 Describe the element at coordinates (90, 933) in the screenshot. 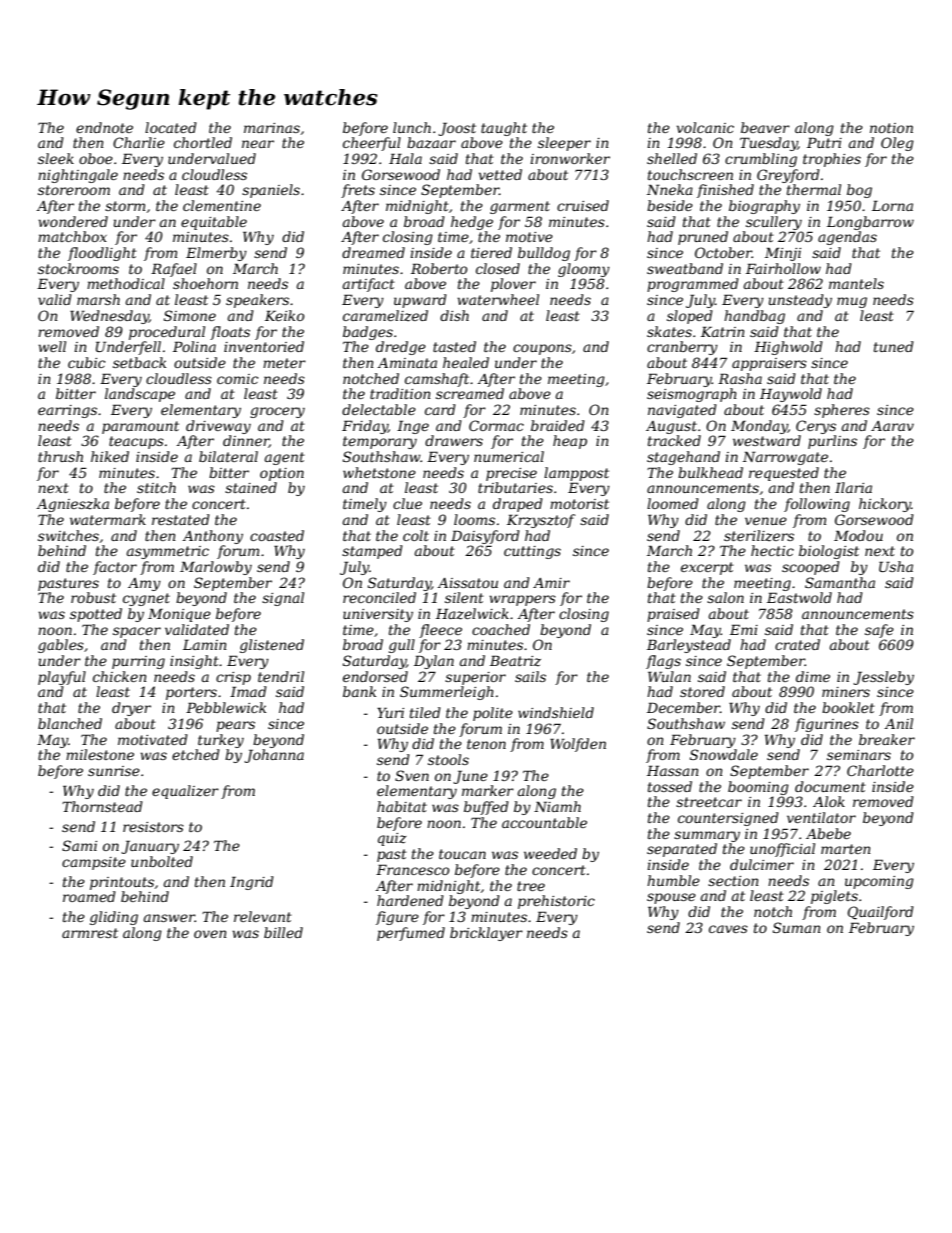

I see `armrest` at that location.
